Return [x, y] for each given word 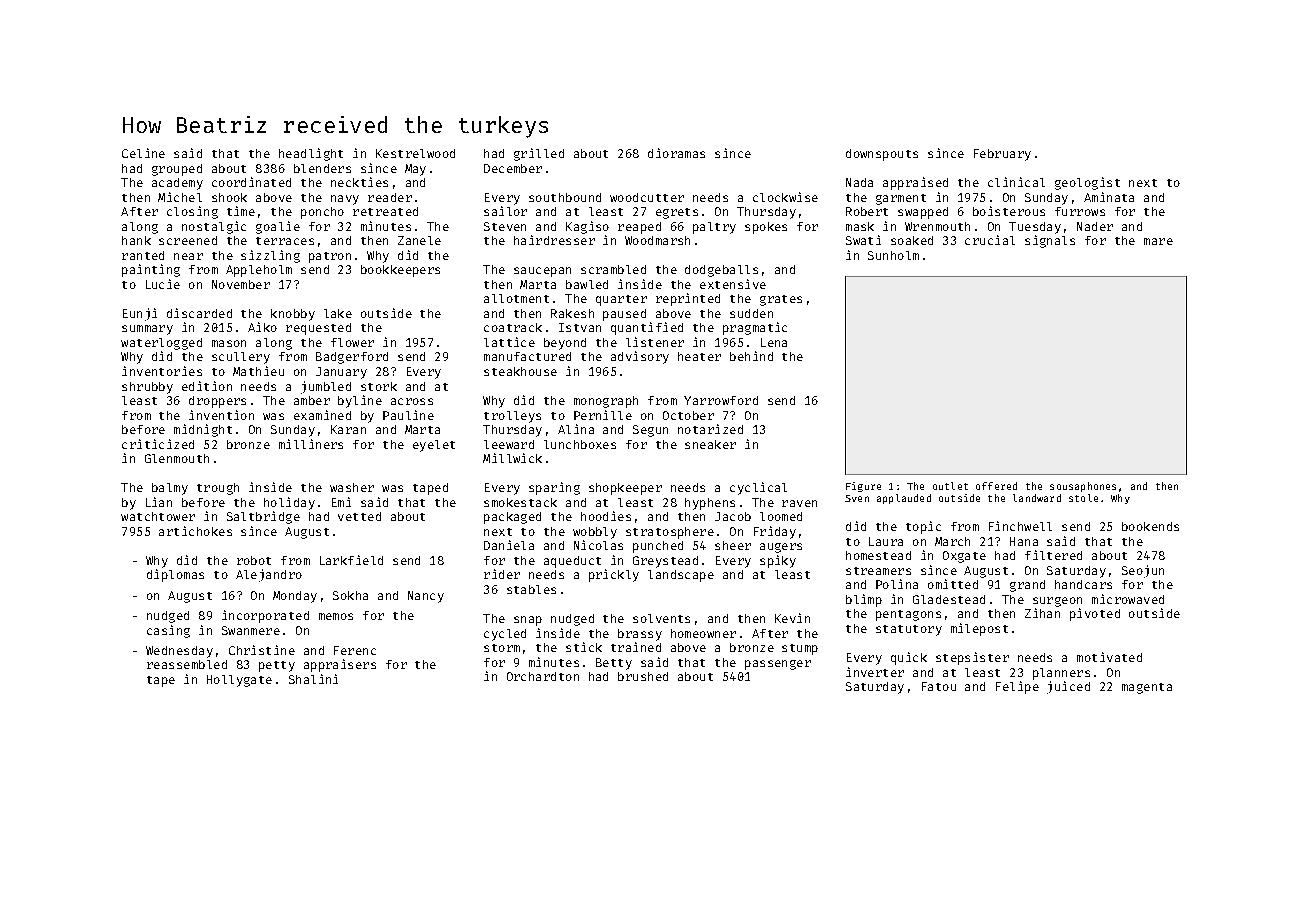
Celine [143, 153]
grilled [539, 154]
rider [502, 574]
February [1002, 155]
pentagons [908, 615]
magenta [1147, 688]
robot [254, 560]
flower [352, 342]
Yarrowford [721, 400]
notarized [710, 429]
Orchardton [543, 676]
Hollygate [239, 681]
